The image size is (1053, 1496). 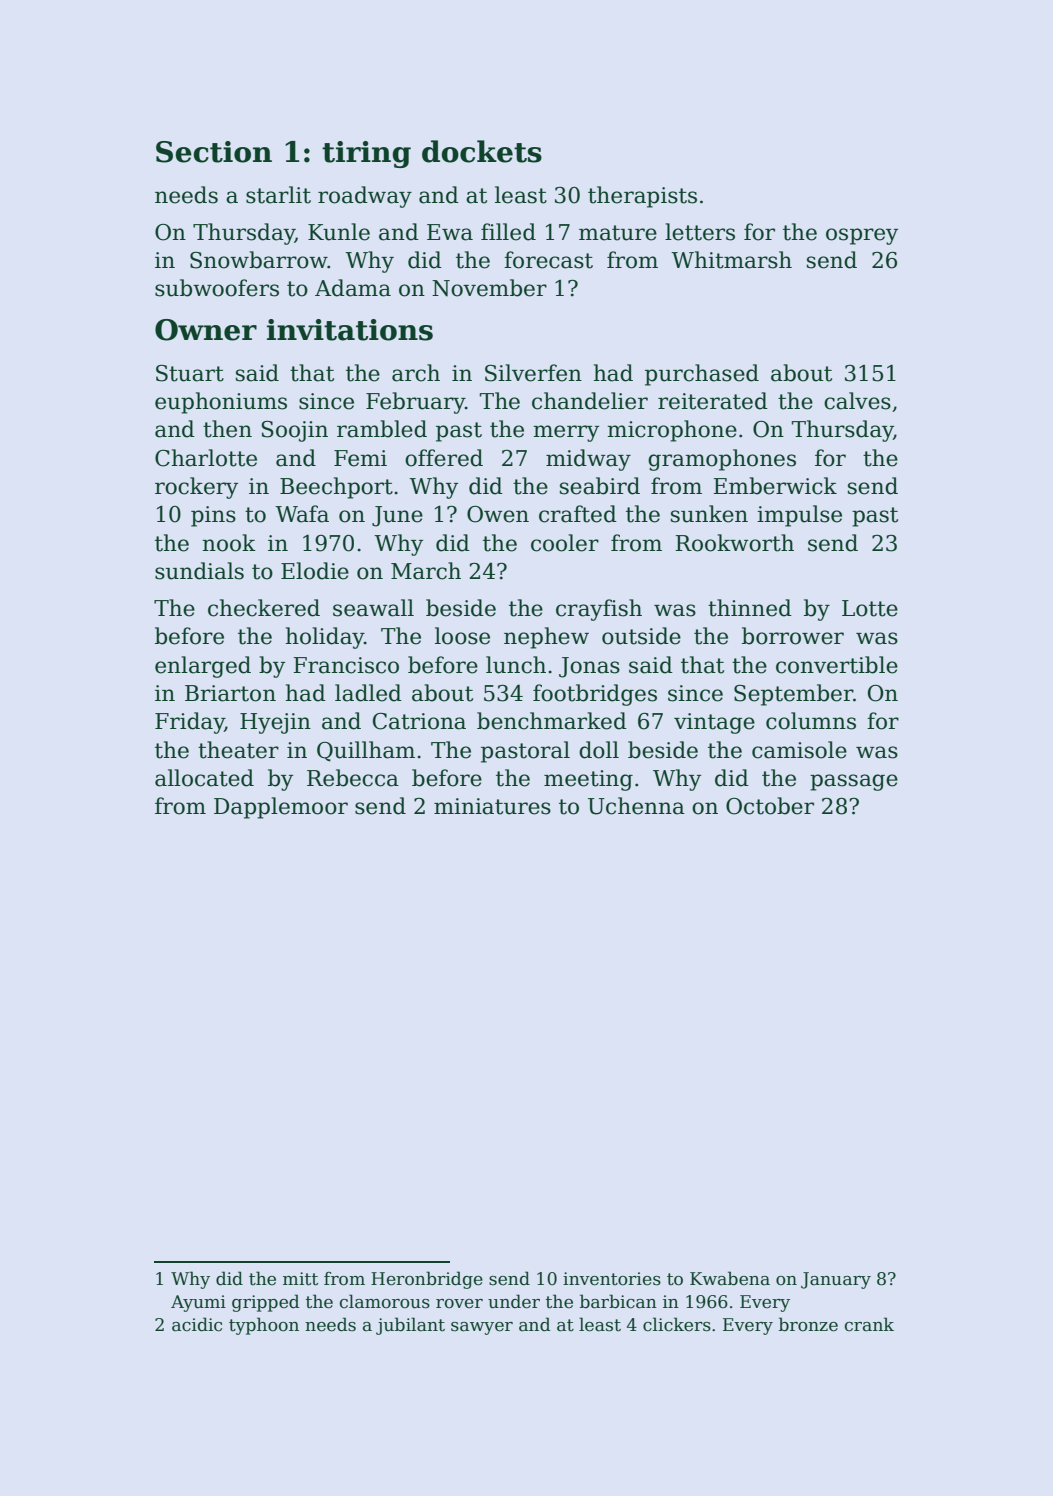 I want to click on cooler, so click(x=565, y=543).
